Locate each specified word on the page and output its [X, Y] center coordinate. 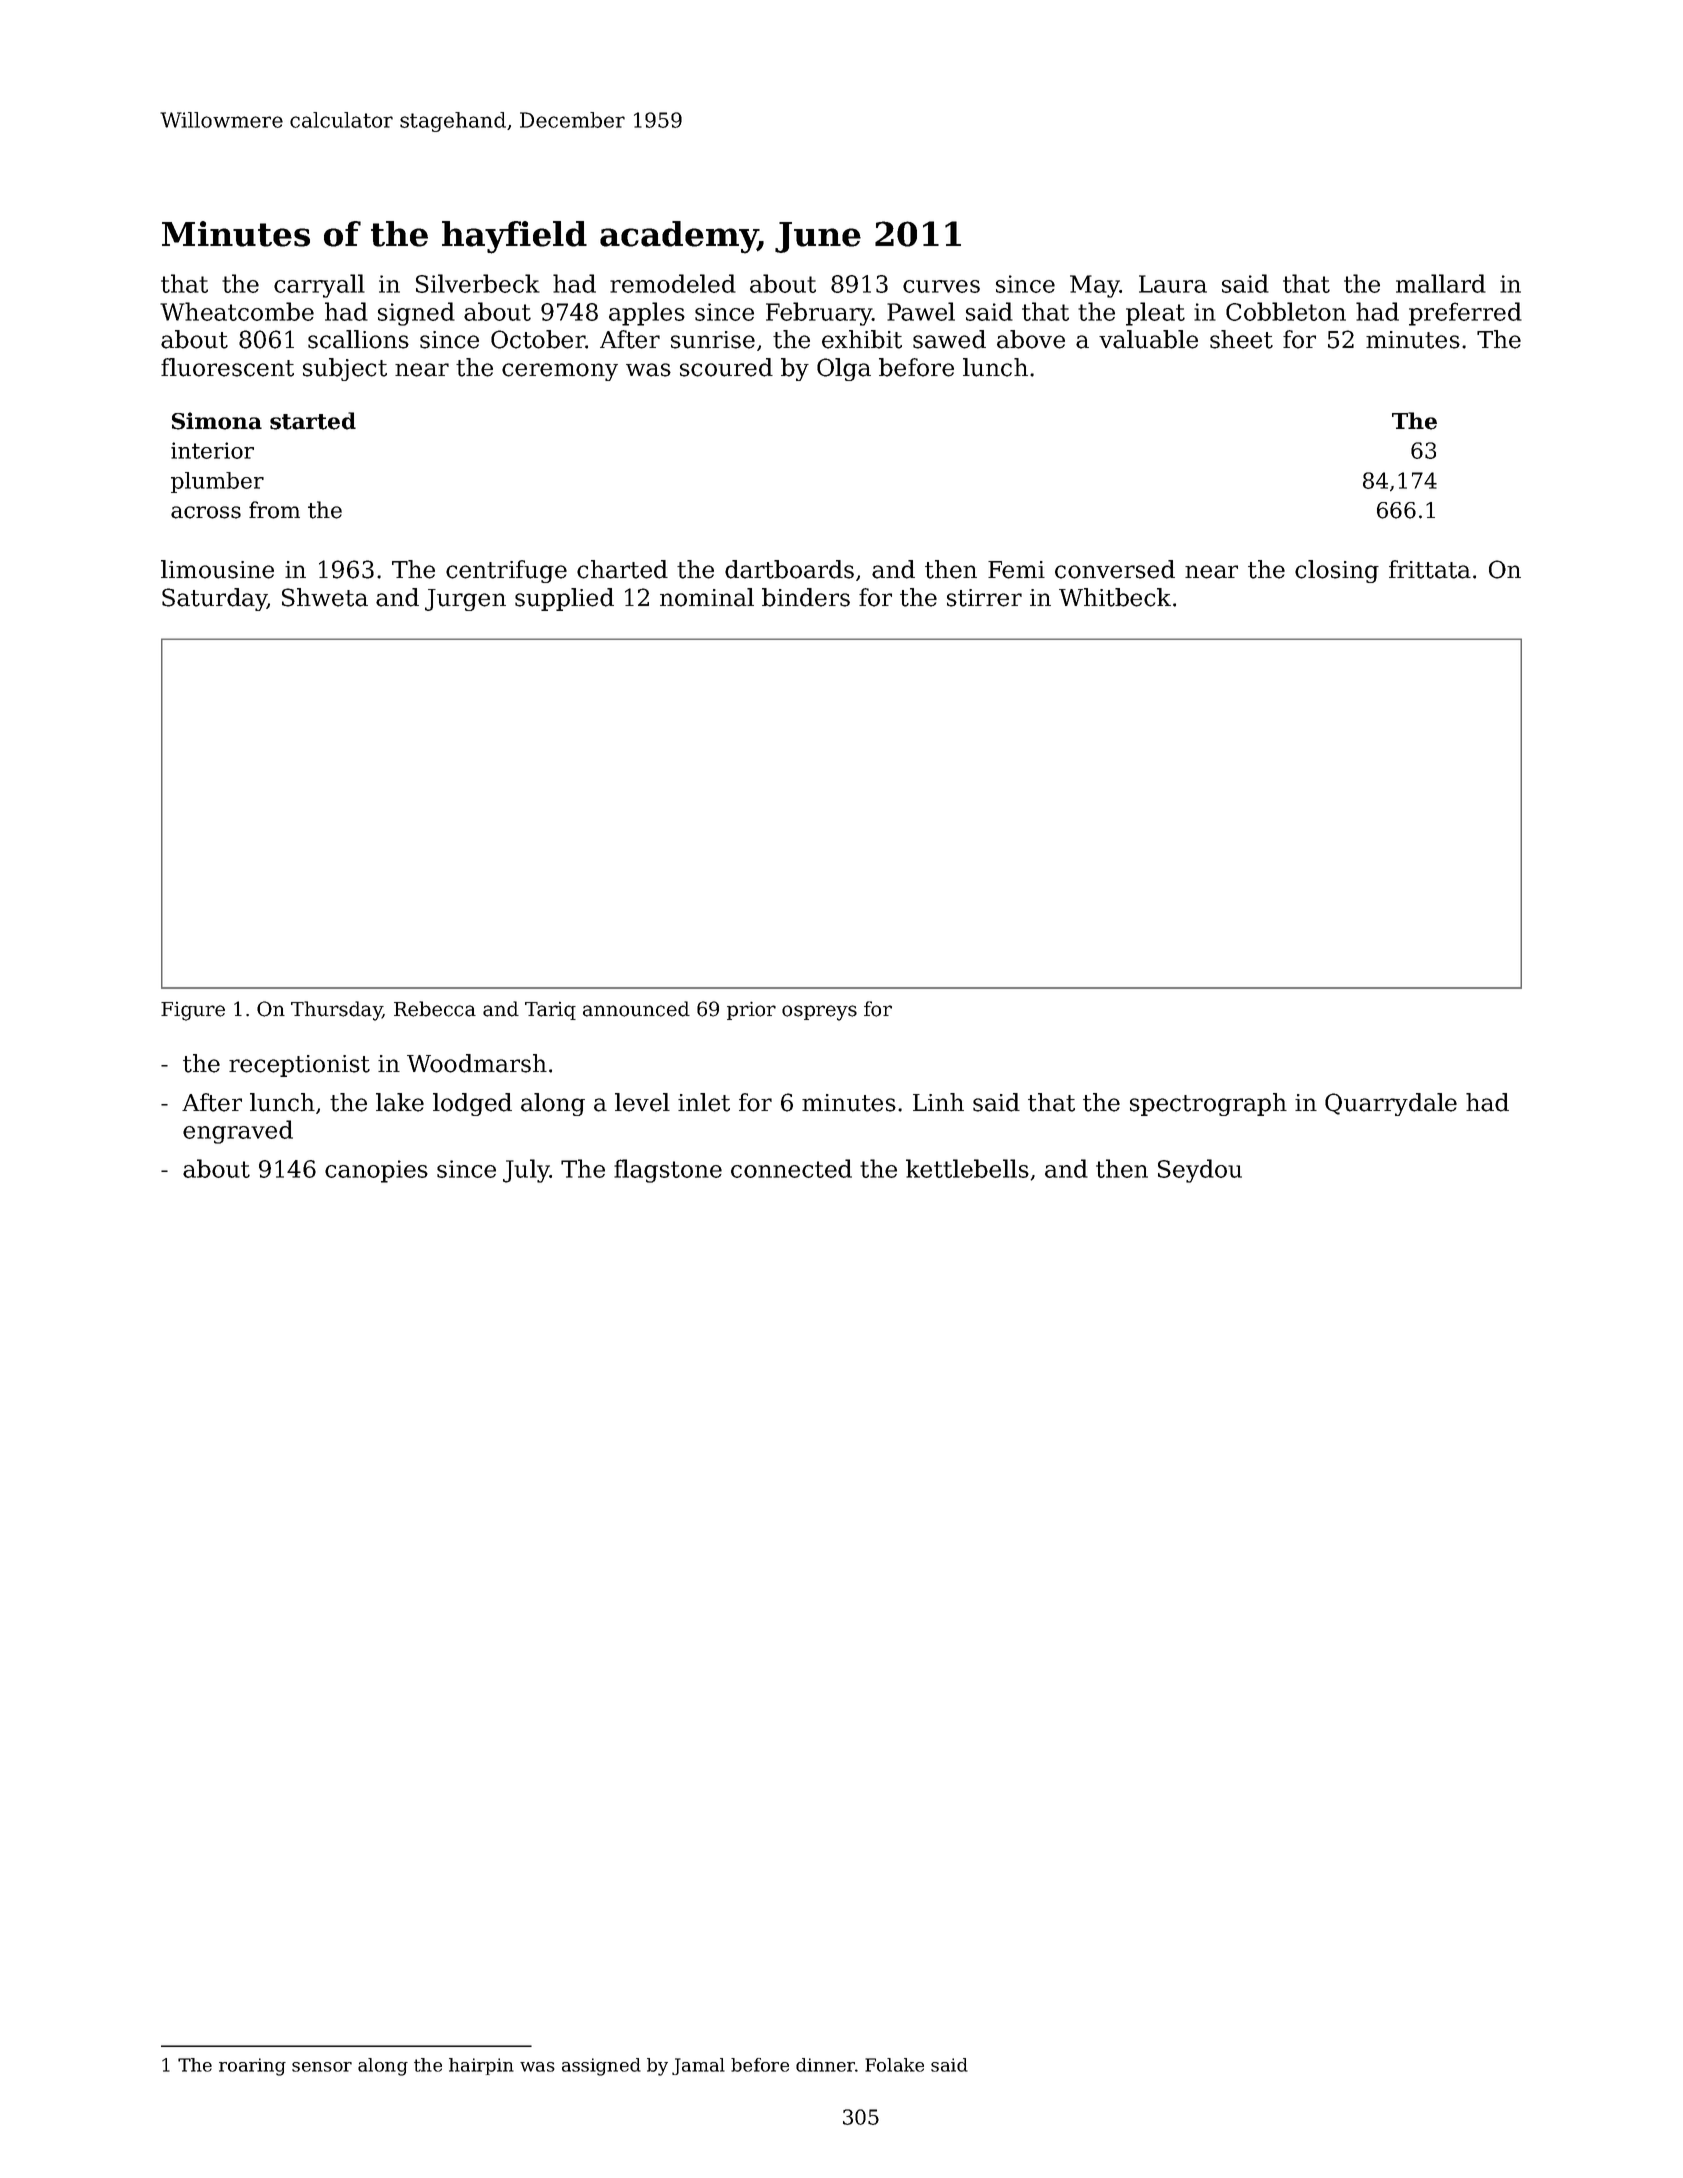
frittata [1430, 569]
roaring [252, 2067]
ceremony [560, 372]
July [526, 1171]
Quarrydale [1391, 1104]
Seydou [1200, 1171]
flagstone [668, 1171]
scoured [726, 367]
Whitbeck [1115, 597]
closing [1337, 571]
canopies [376, 1171]
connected [791, 1168]
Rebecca [435, 1009]
